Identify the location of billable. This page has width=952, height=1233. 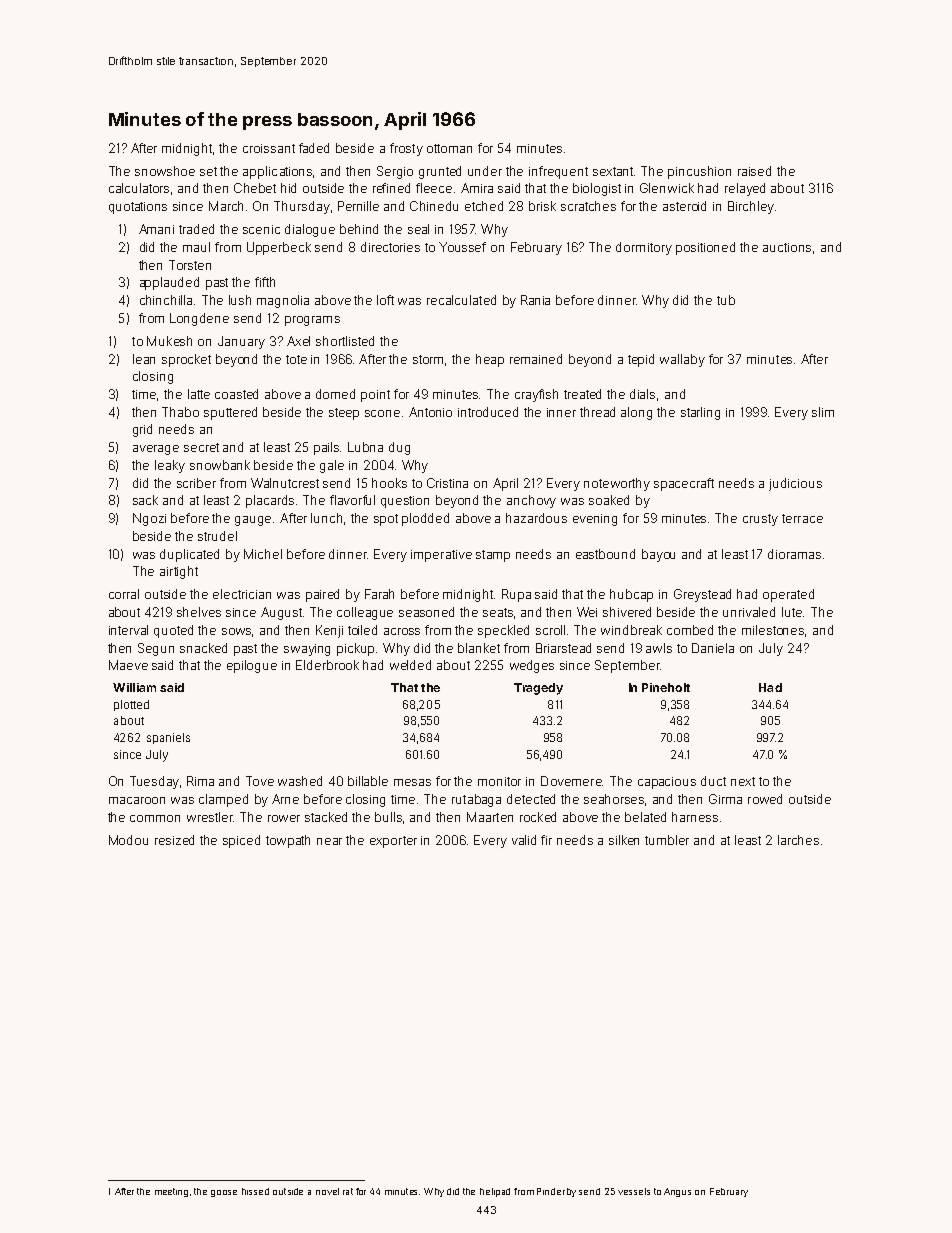
(368, 781).
